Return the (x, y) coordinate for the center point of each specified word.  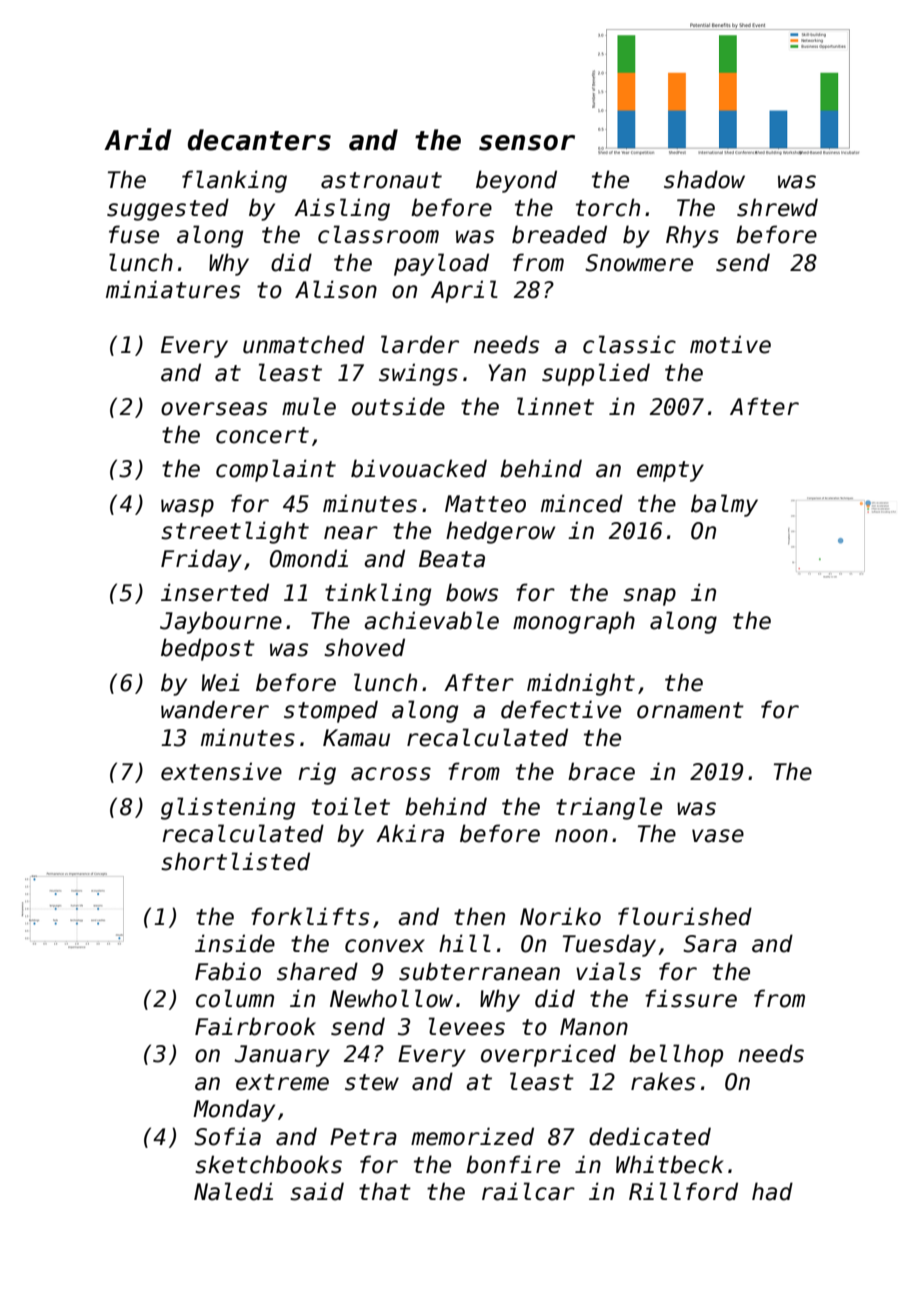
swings (418, 374)
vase (718, 836)
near (351, 533)
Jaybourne (221, 622)
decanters (259, 140)
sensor (527, 143)
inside (235, 943)
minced (582, 503)
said (317, 1191)
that (385, 1191)
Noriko (560, 916)
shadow (704, 179)
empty (670, 471)
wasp (187, 508)
